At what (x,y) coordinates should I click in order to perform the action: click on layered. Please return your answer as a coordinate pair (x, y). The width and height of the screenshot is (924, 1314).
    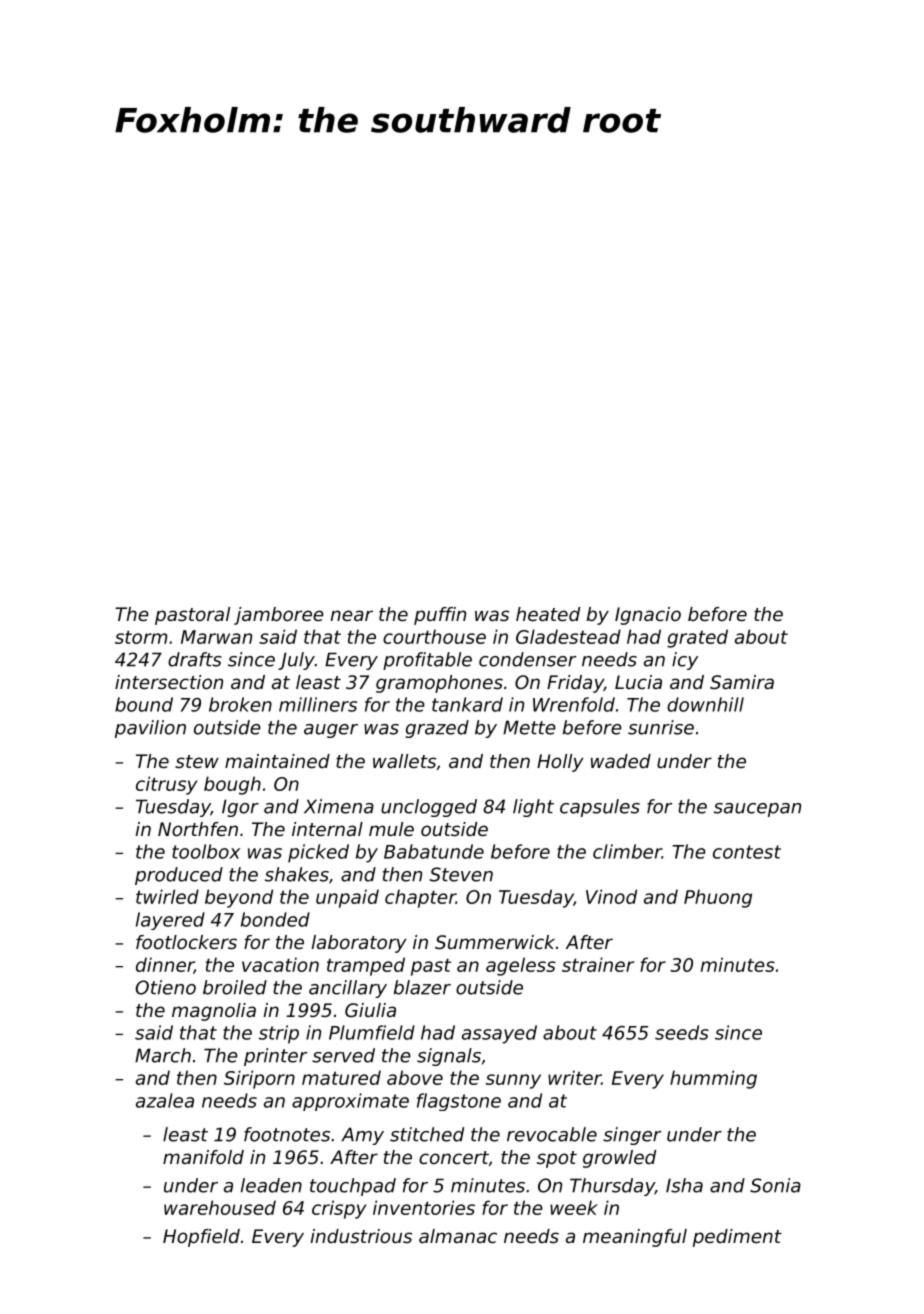
    Looking at the image, I should click on (170, 921).
